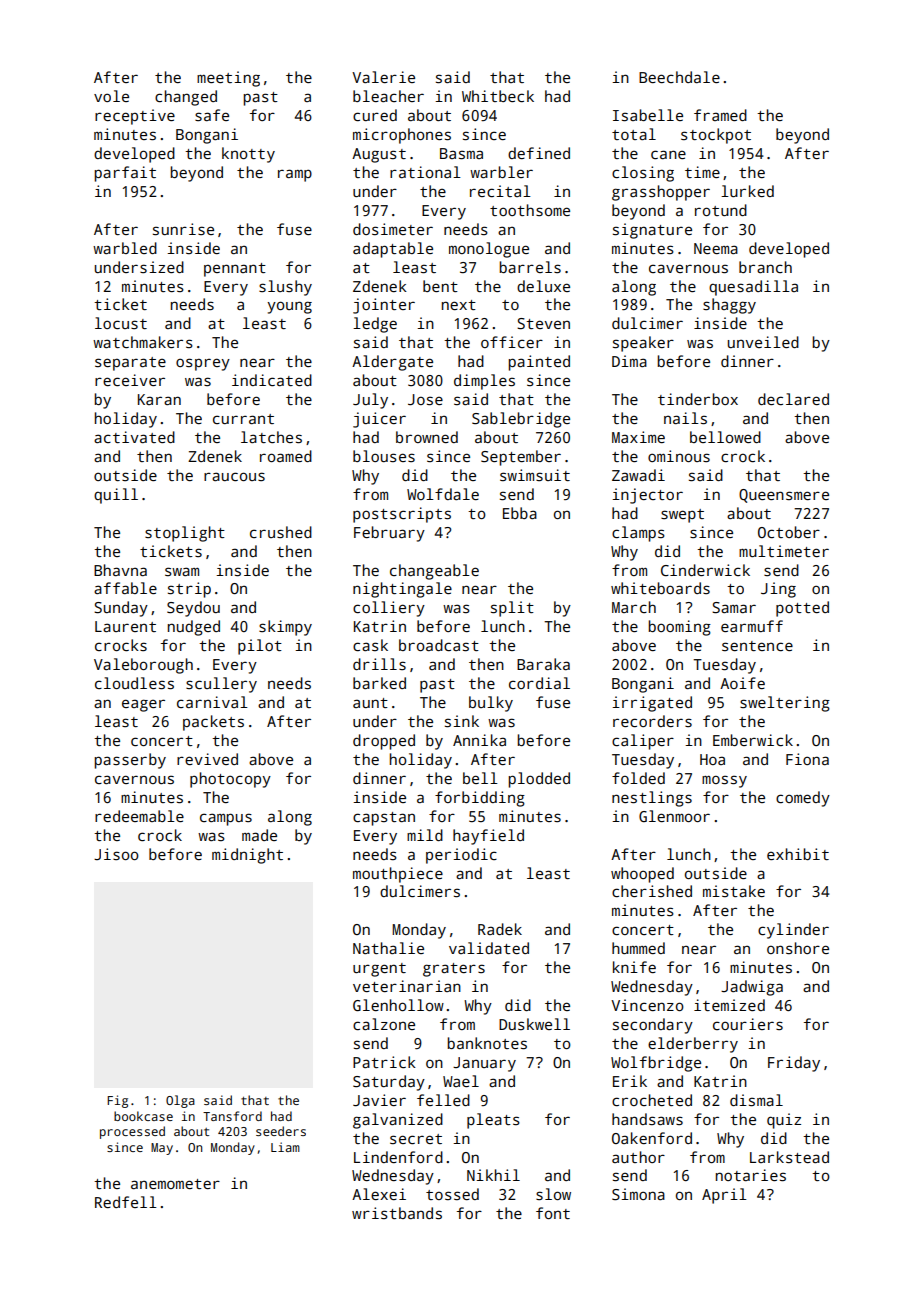 The image size is (924, 1308). What do you see at coordinates (802, 609) in the document?
I see `potted` at bounding box center [802, 609].
